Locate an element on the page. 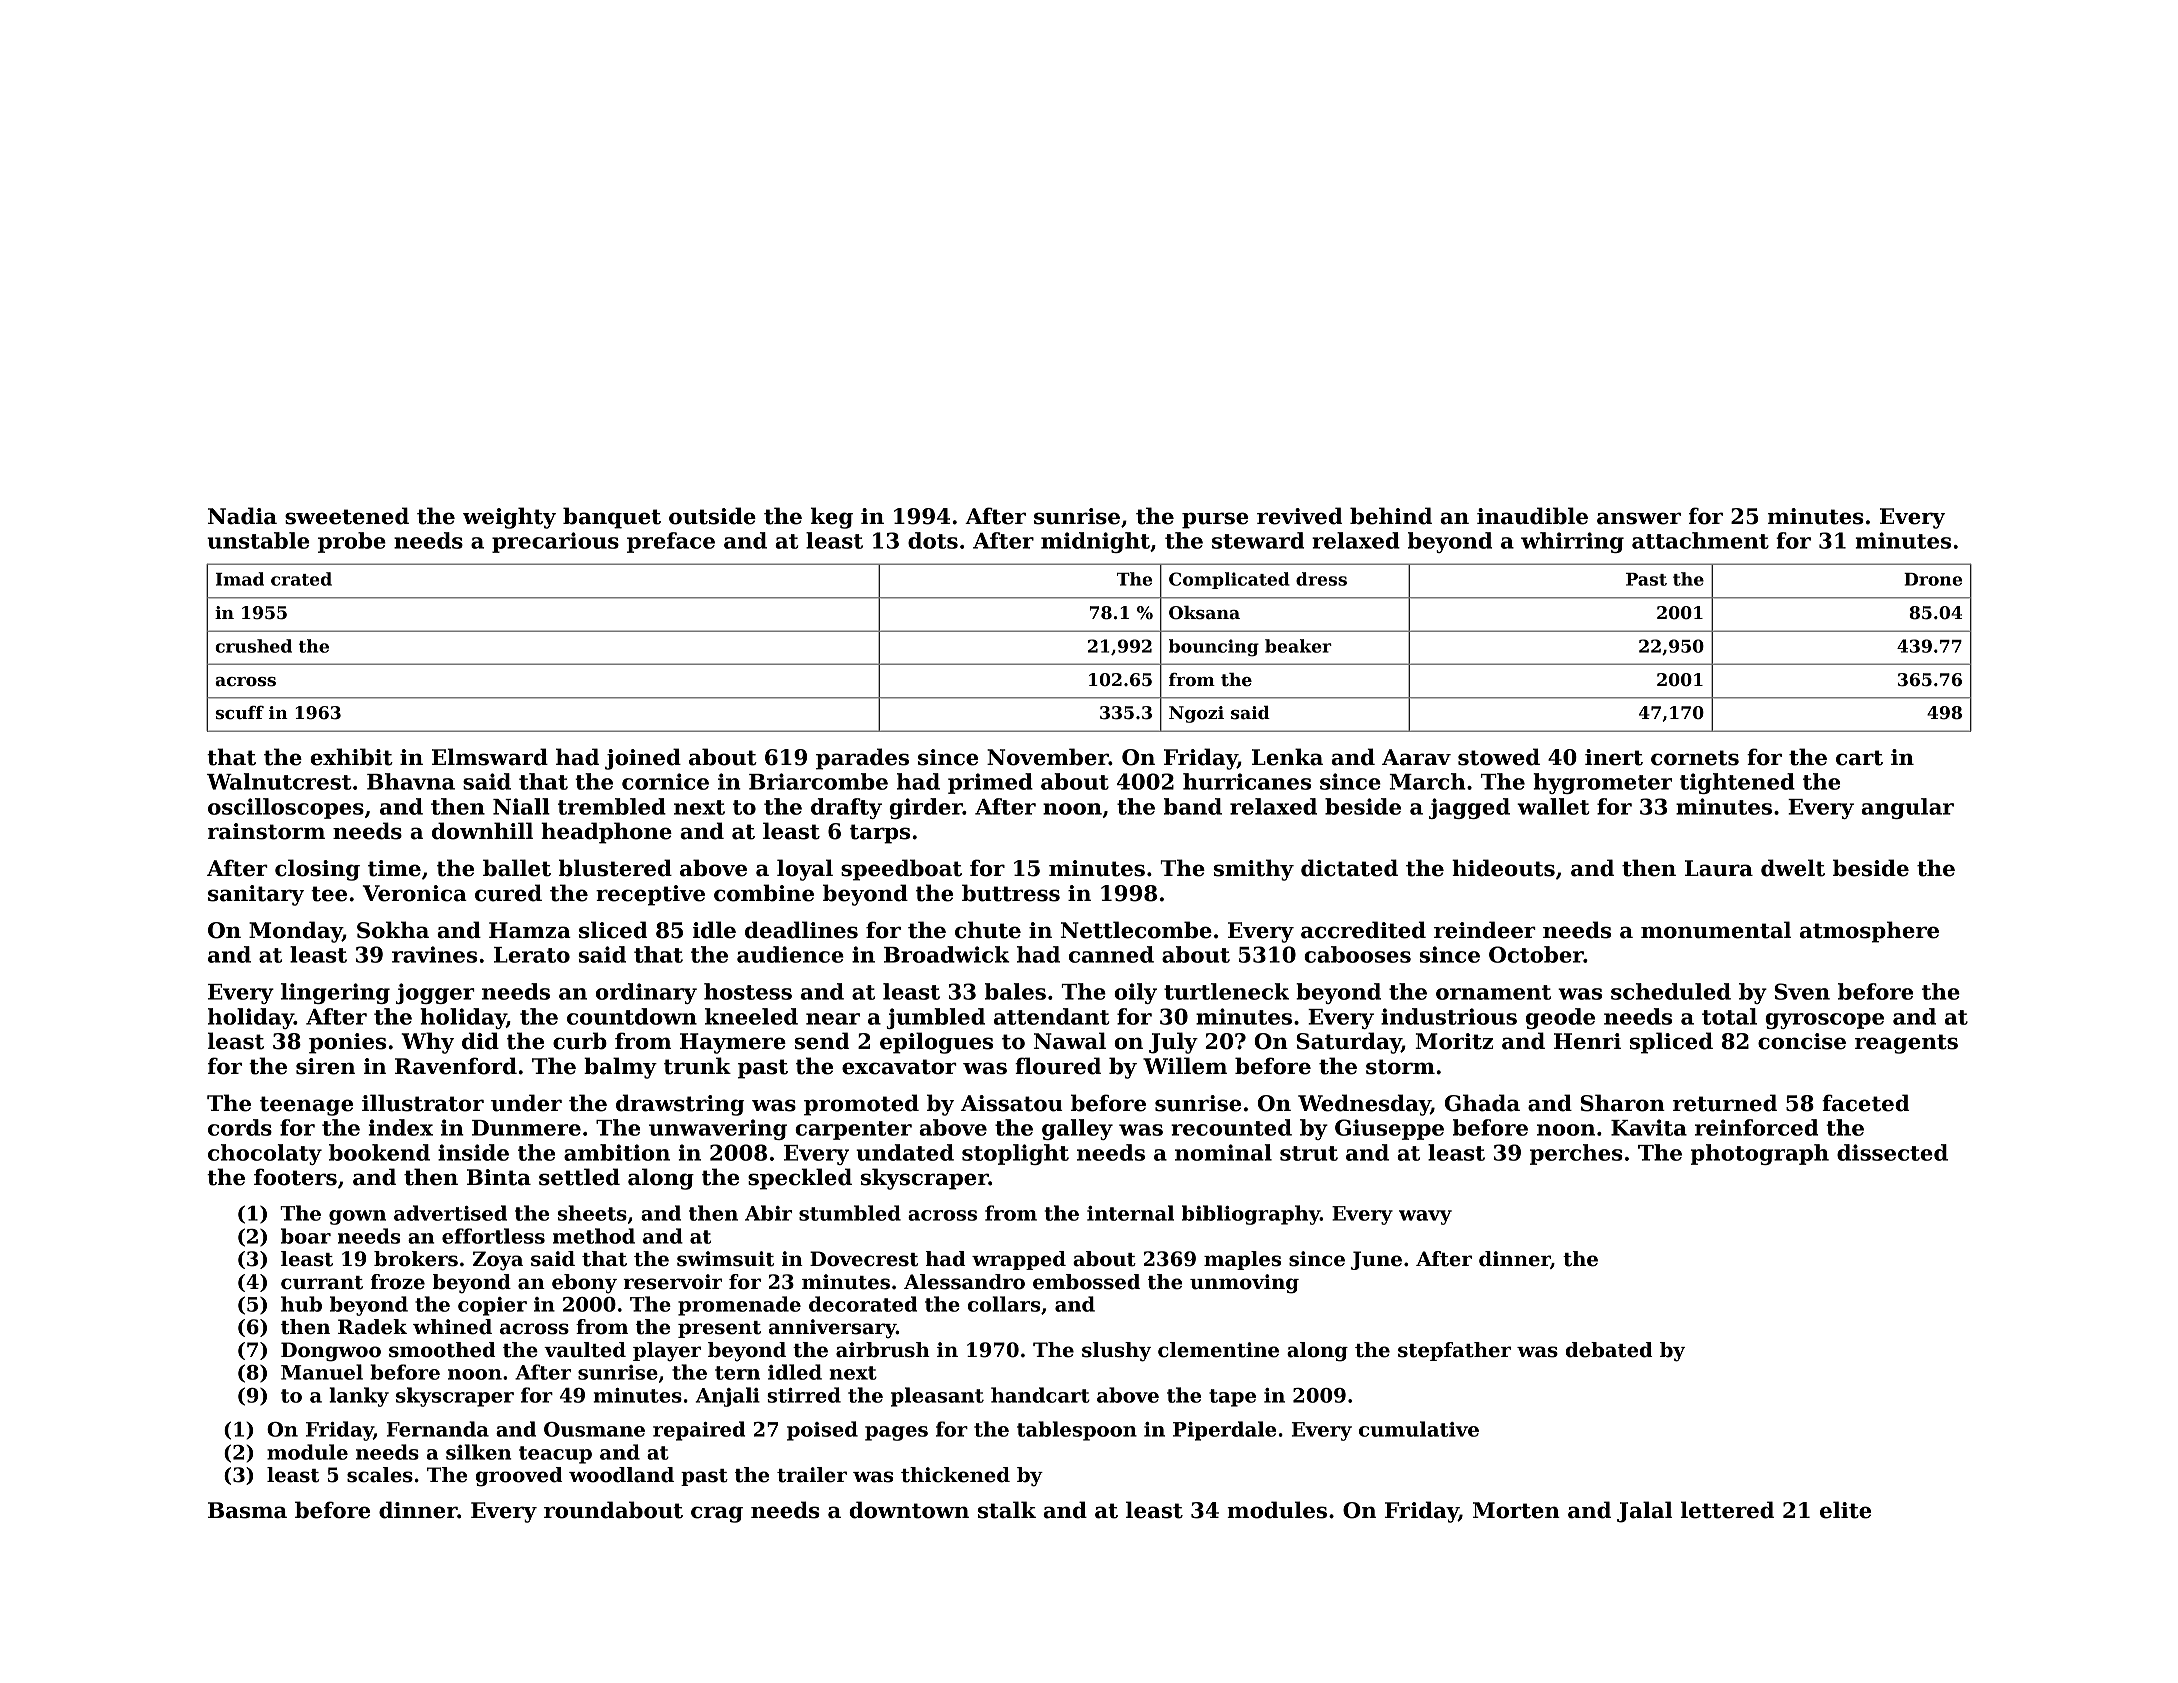 This page has height=1683, width=2178. undated is located at coordinates (905, 1152).
